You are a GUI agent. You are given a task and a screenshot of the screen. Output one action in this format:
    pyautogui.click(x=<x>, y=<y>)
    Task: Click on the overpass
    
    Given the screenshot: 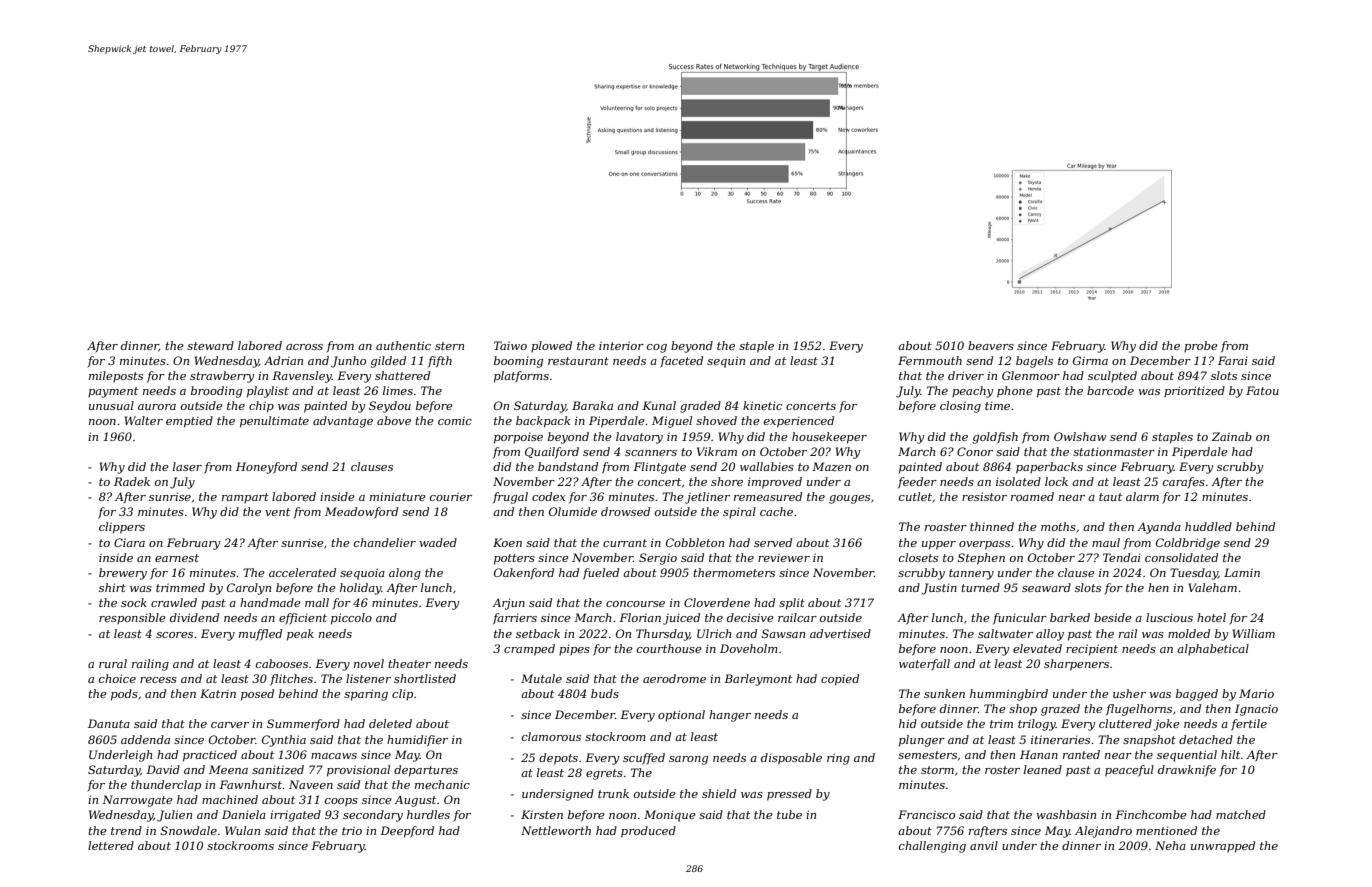 What is the action you would take?
    pyautogui.click(x=984, y=545)
